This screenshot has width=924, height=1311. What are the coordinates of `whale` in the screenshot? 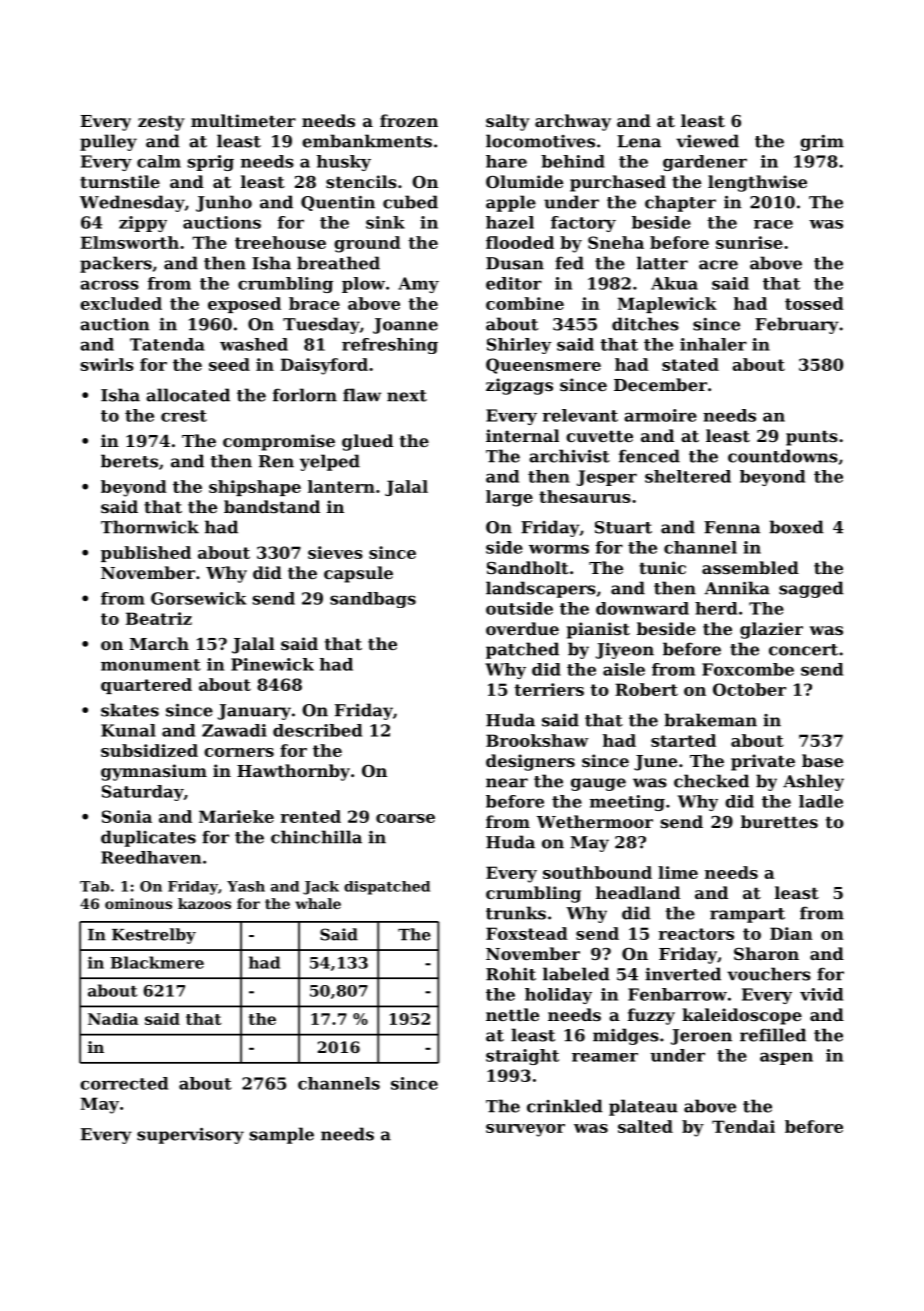 It's located at (318, 903).
